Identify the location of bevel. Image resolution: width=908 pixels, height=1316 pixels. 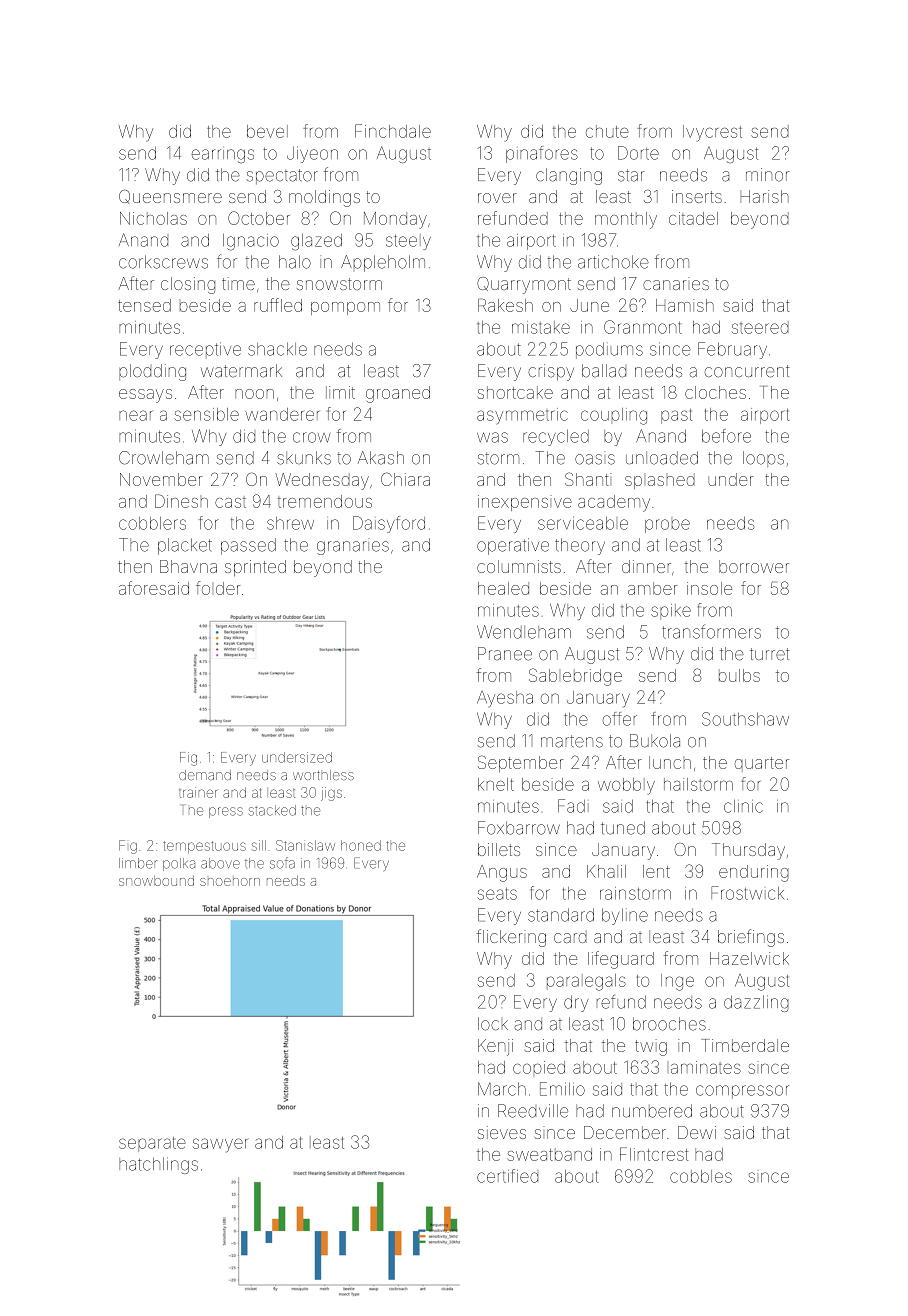
(267, 131).
